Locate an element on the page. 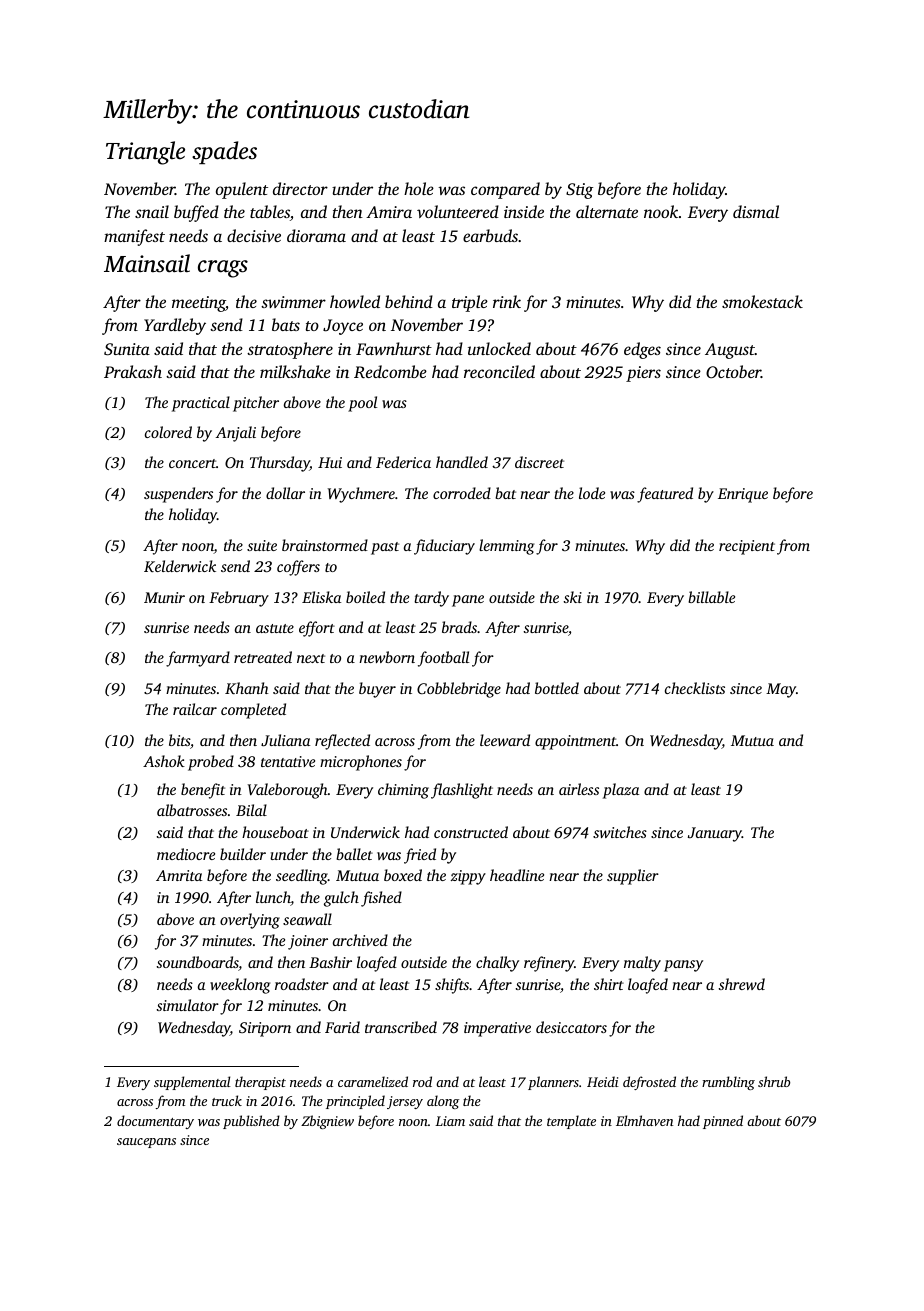  Juliana is located at coordinates (285, 740).
